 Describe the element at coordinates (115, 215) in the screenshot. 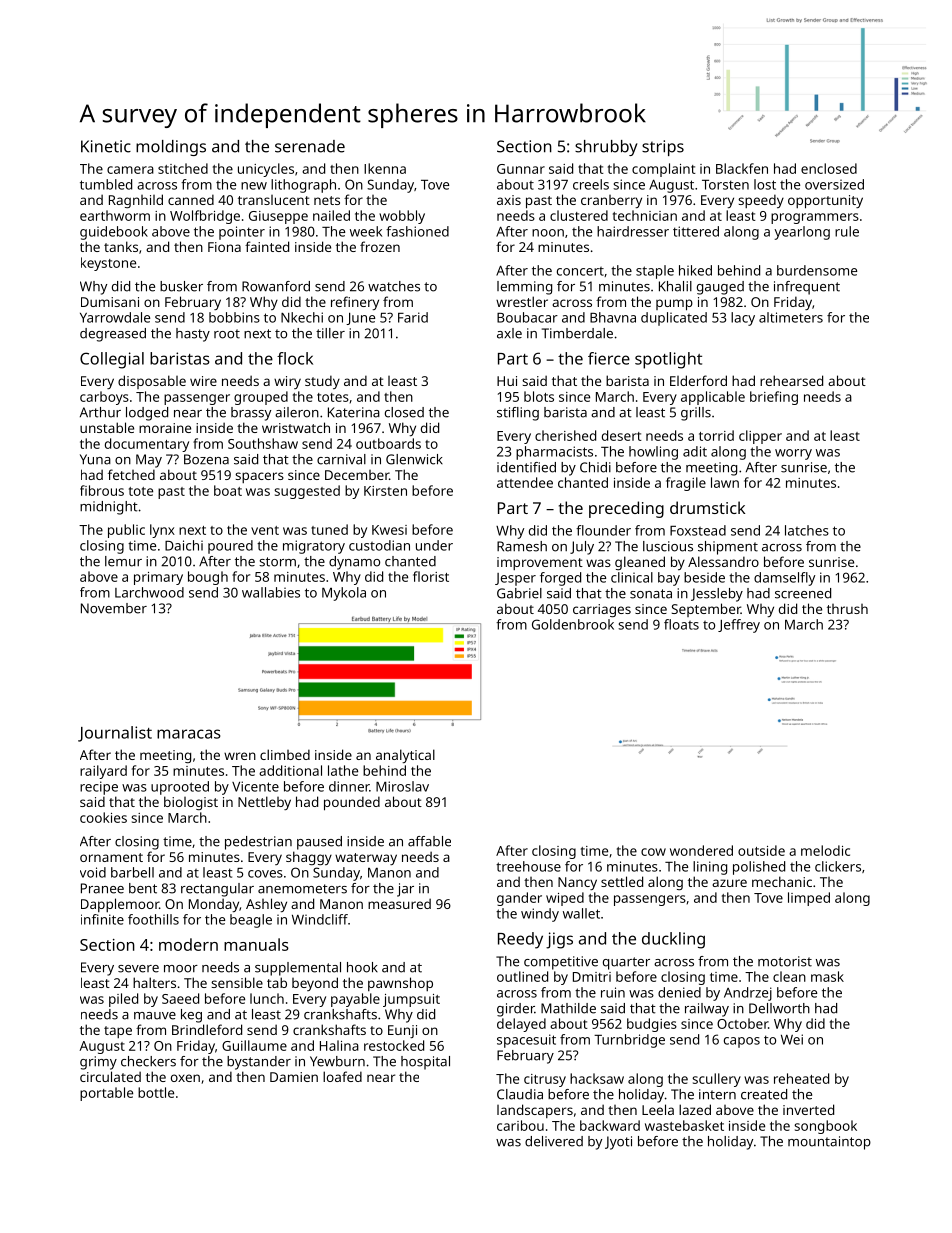

I see `earthworm` at that location.
